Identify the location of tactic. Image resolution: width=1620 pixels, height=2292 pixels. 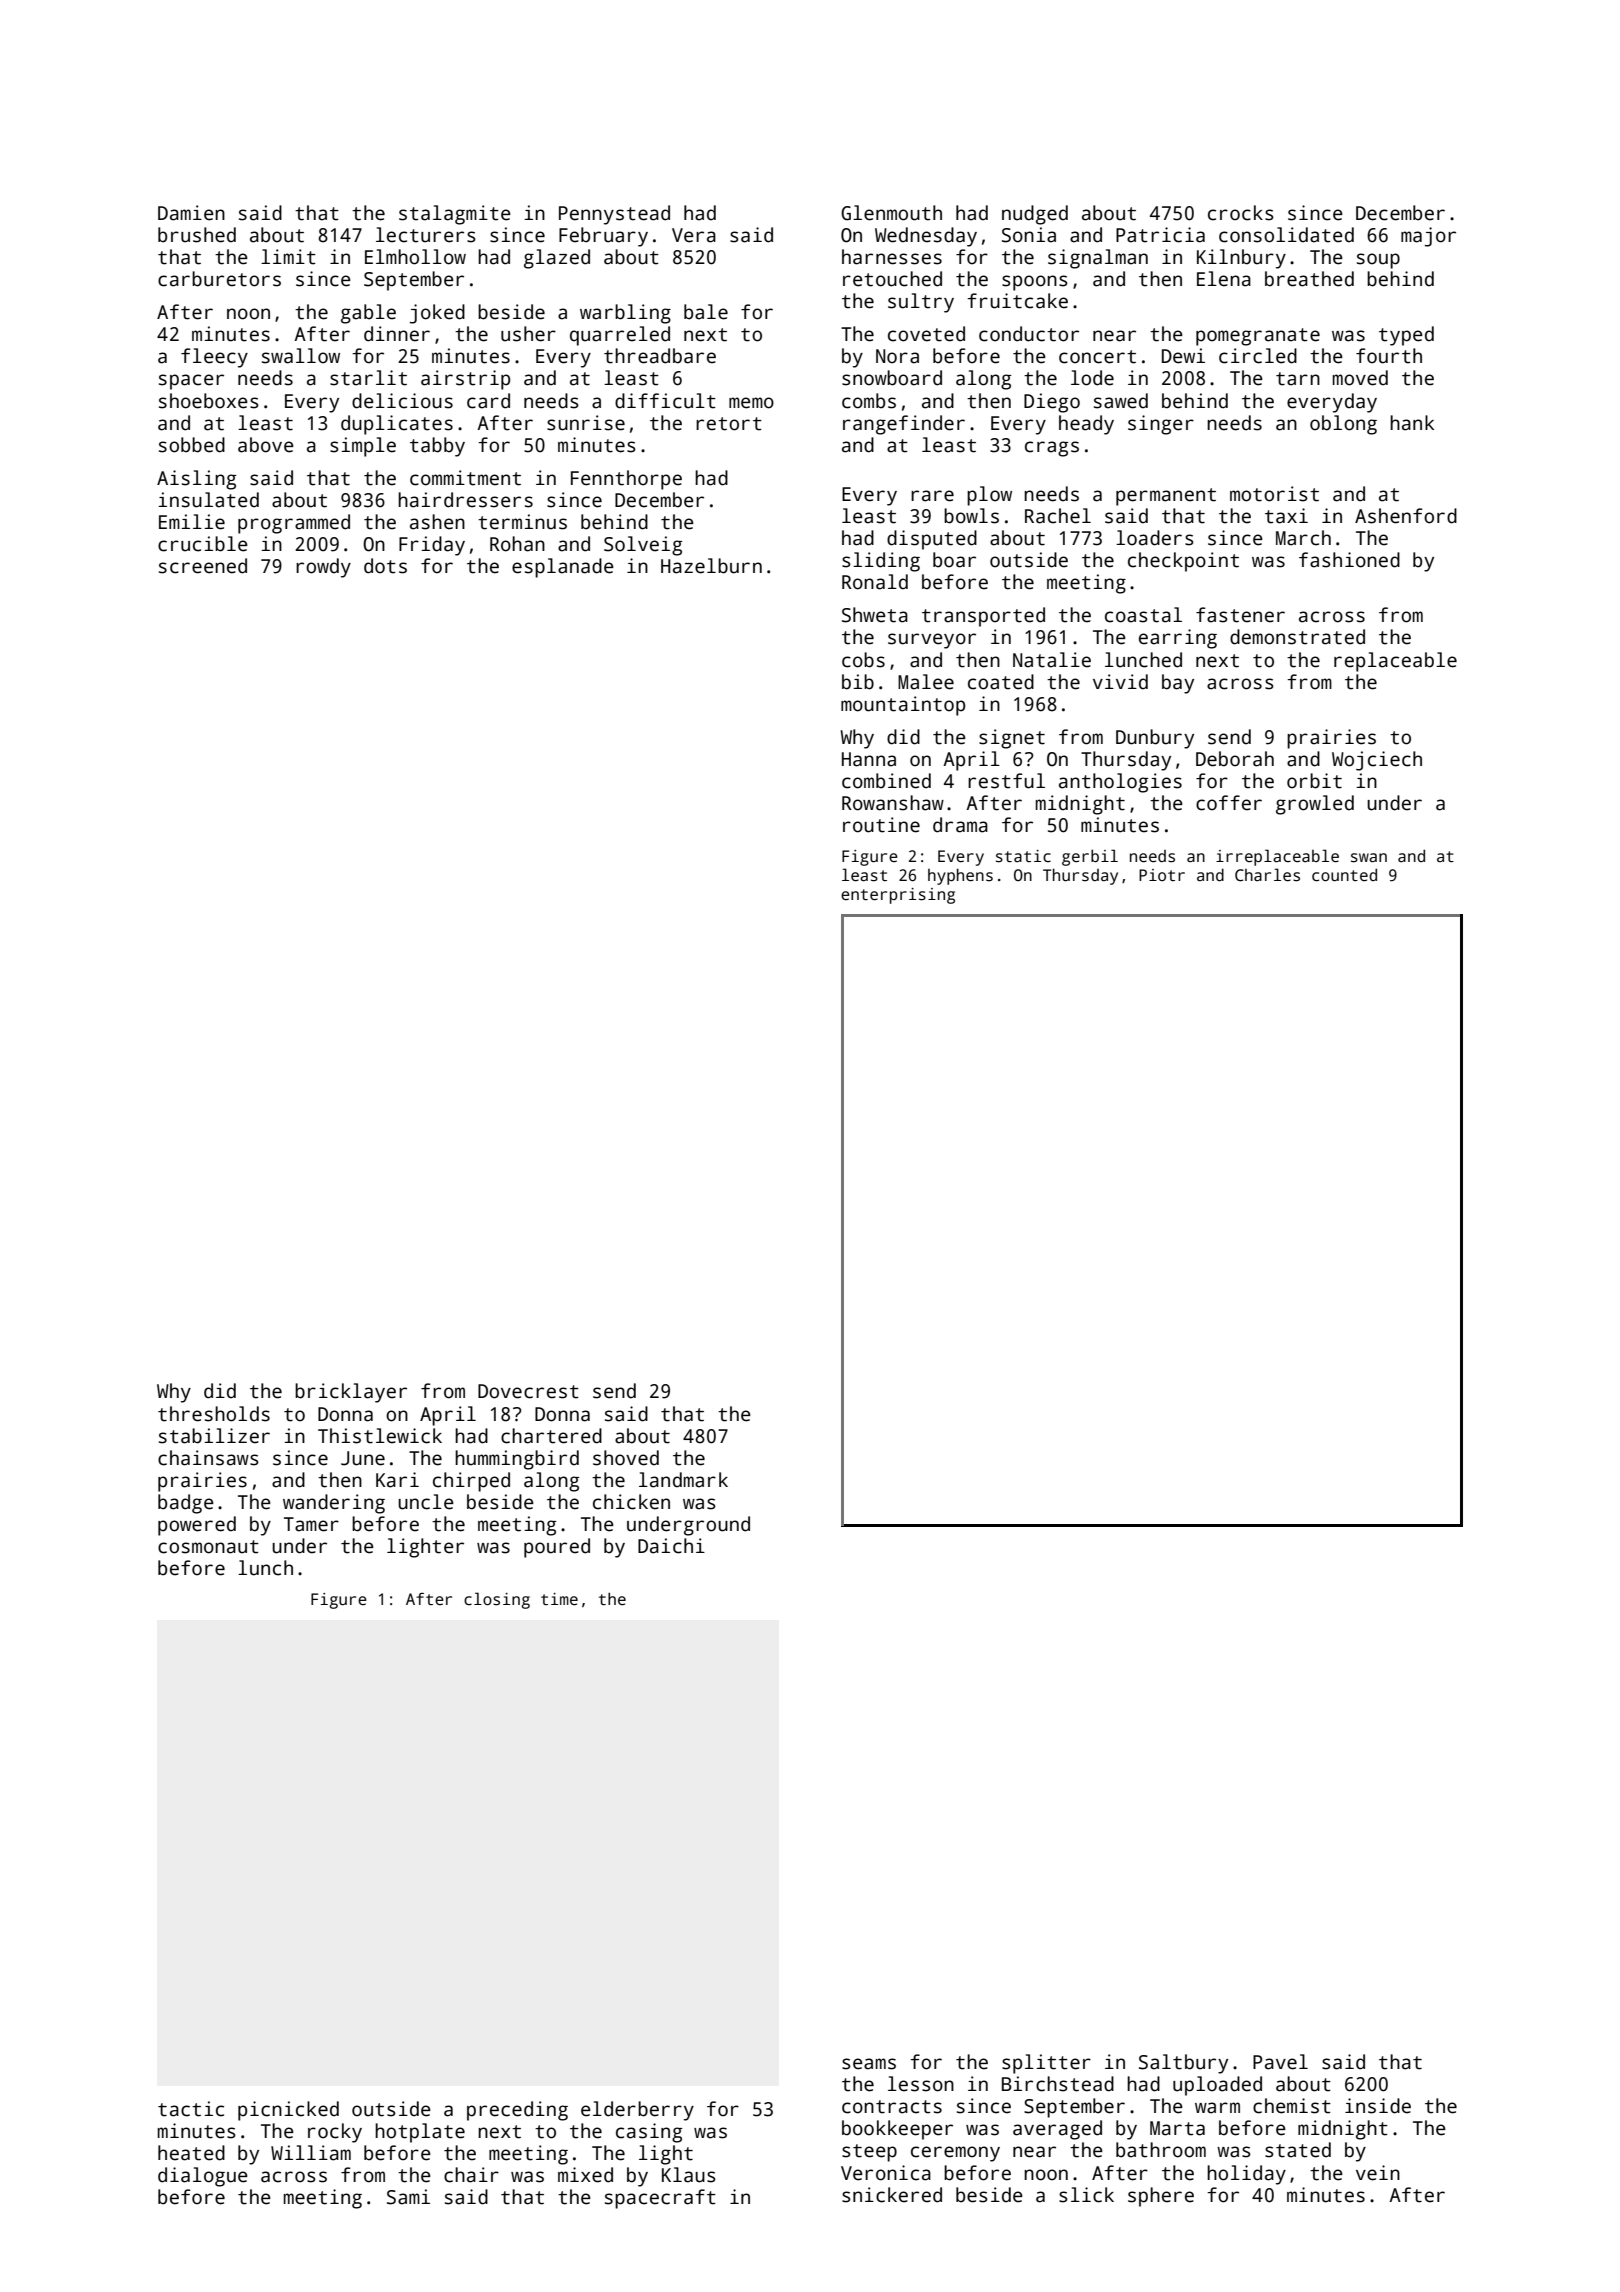
(191, 2109).
